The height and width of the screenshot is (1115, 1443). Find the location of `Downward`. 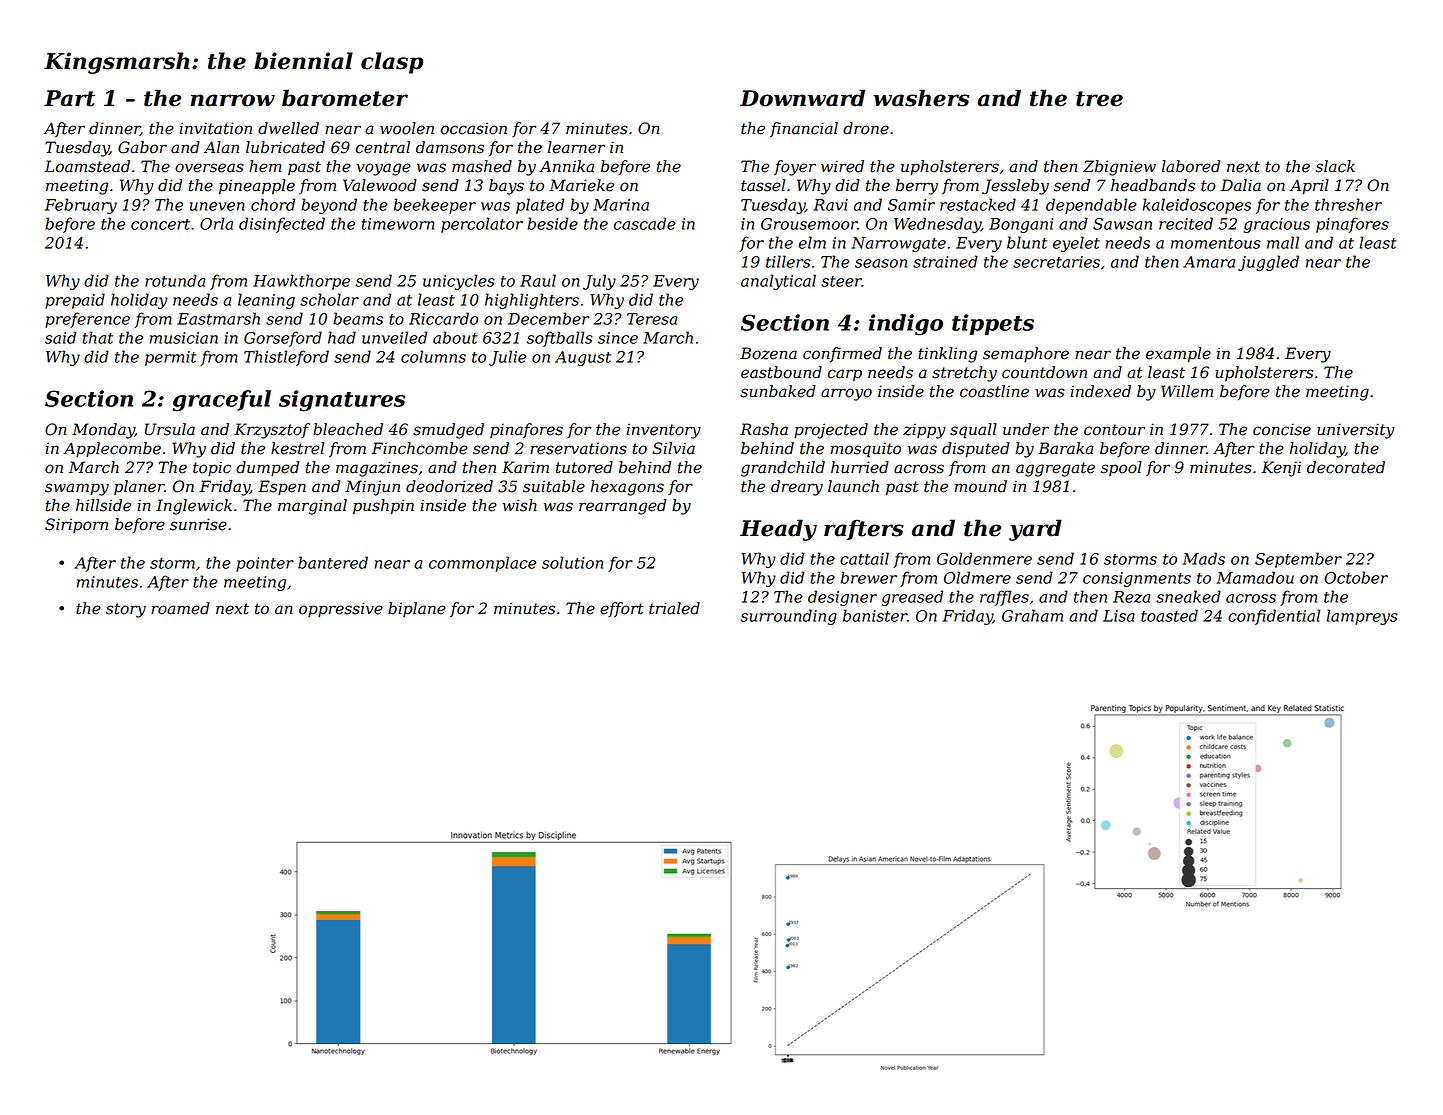

Downward is located at coordinates (802, 98).
